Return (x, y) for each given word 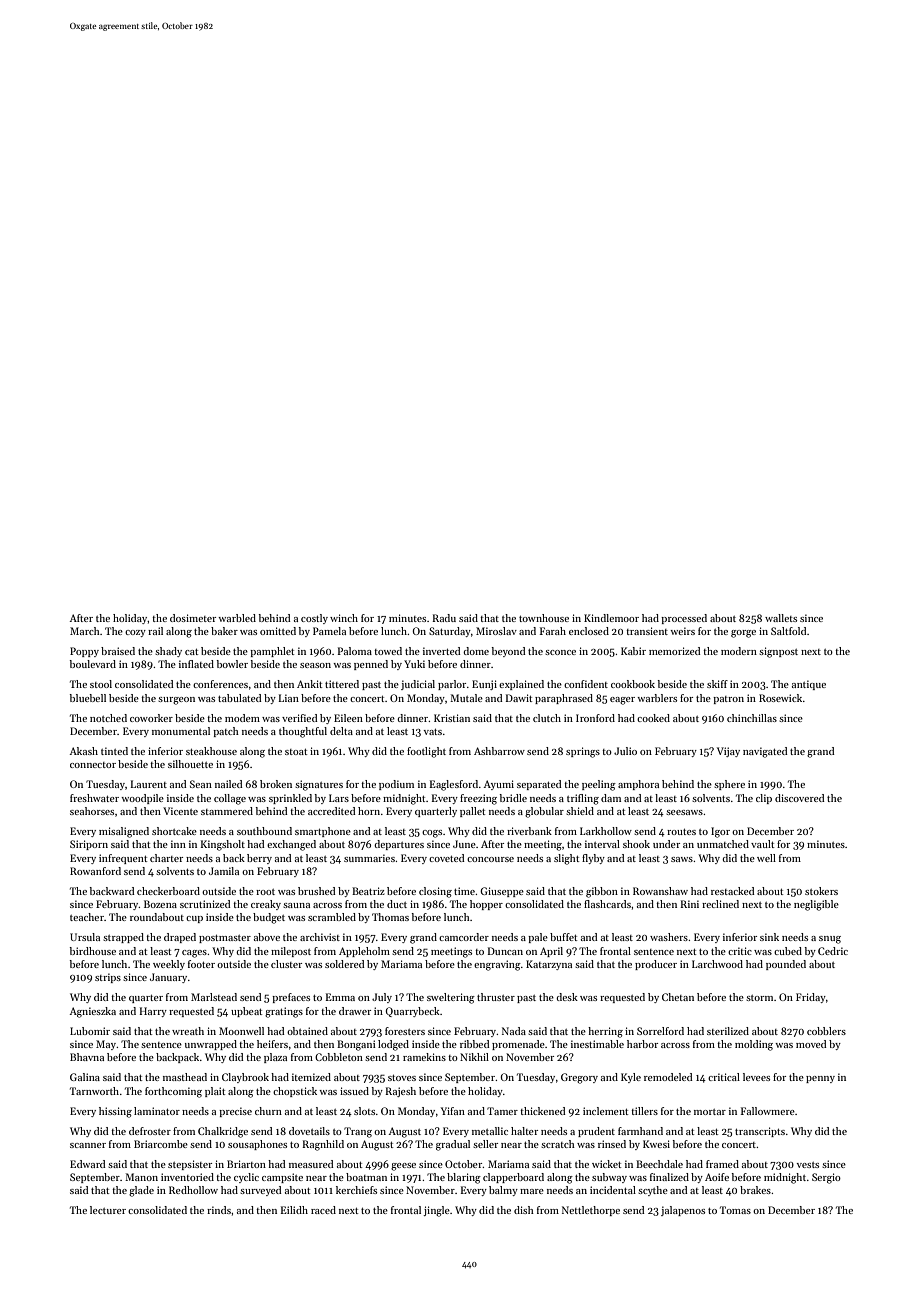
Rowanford (95, 871)
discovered (800, 798)
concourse (490, 859)
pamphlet (272, 652)
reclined (720, 904)
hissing (115, 1112)
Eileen (348, 718)
